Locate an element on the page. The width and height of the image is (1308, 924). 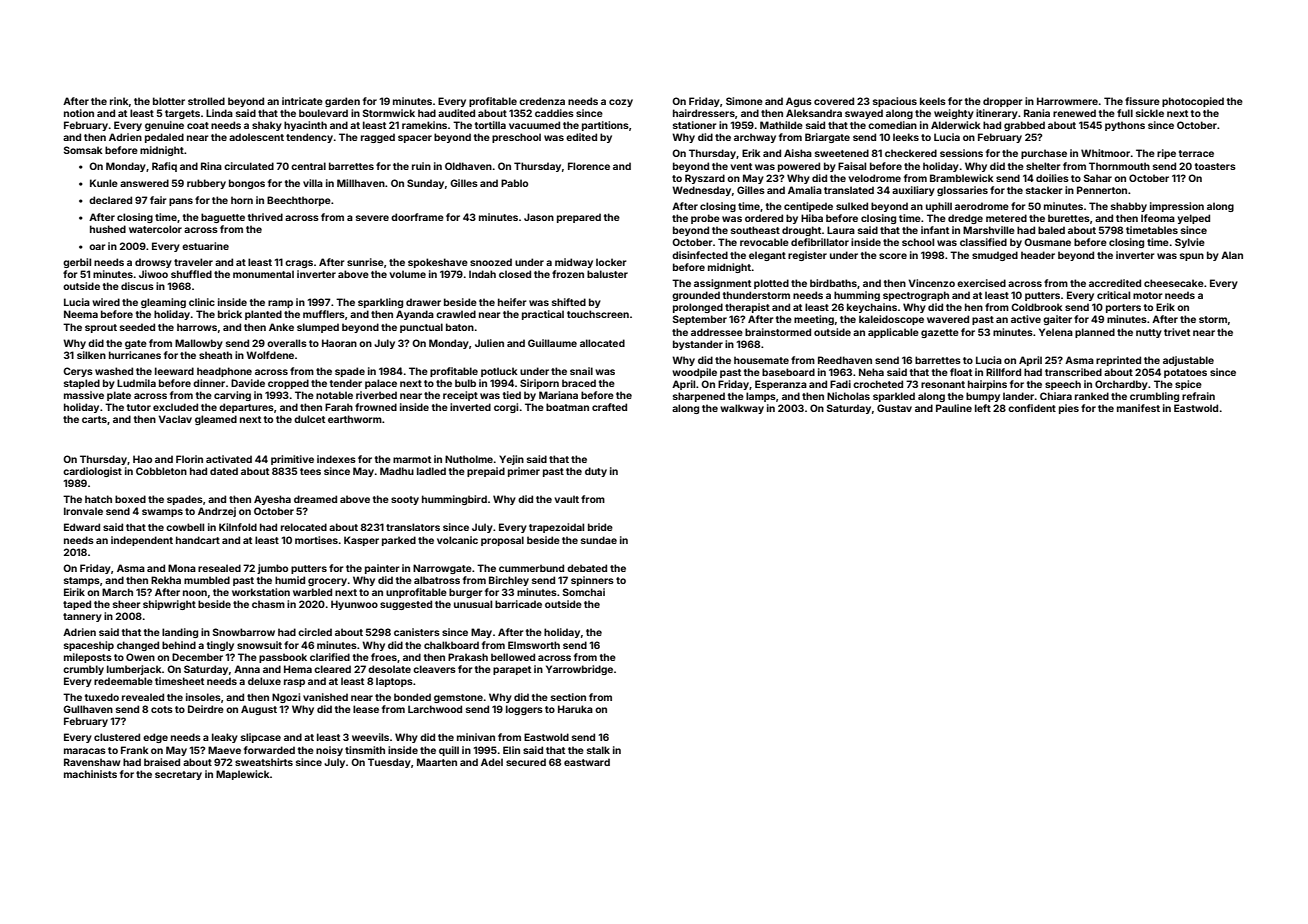
monumental is located at coordinates (263, 274).
